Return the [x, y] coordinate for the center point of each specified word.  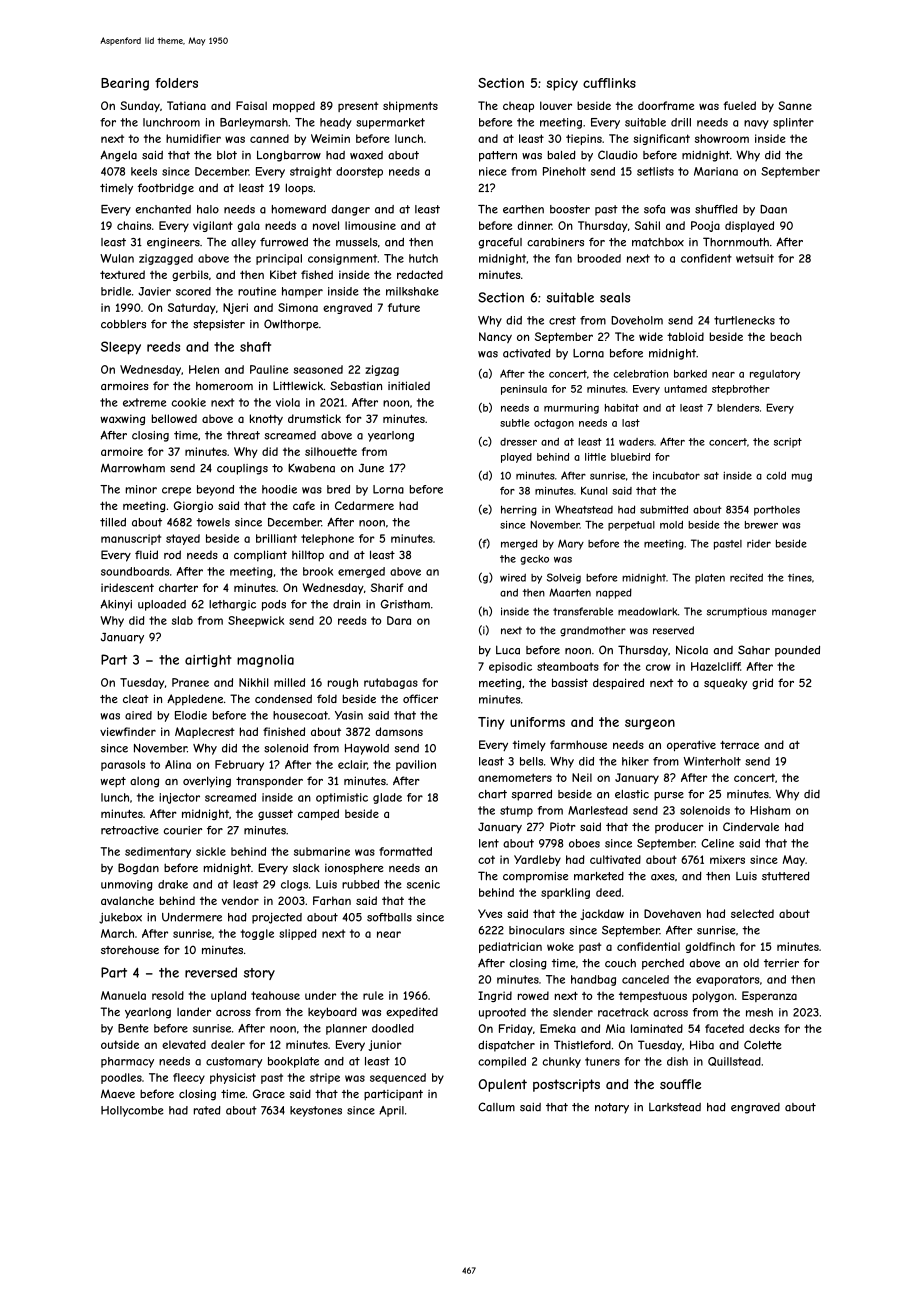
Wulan [117, 258]
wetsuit [755, 258]
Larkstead [675, 1107]
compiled [502, 1062]
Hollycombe [132, 1111]
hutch [423, 258]
